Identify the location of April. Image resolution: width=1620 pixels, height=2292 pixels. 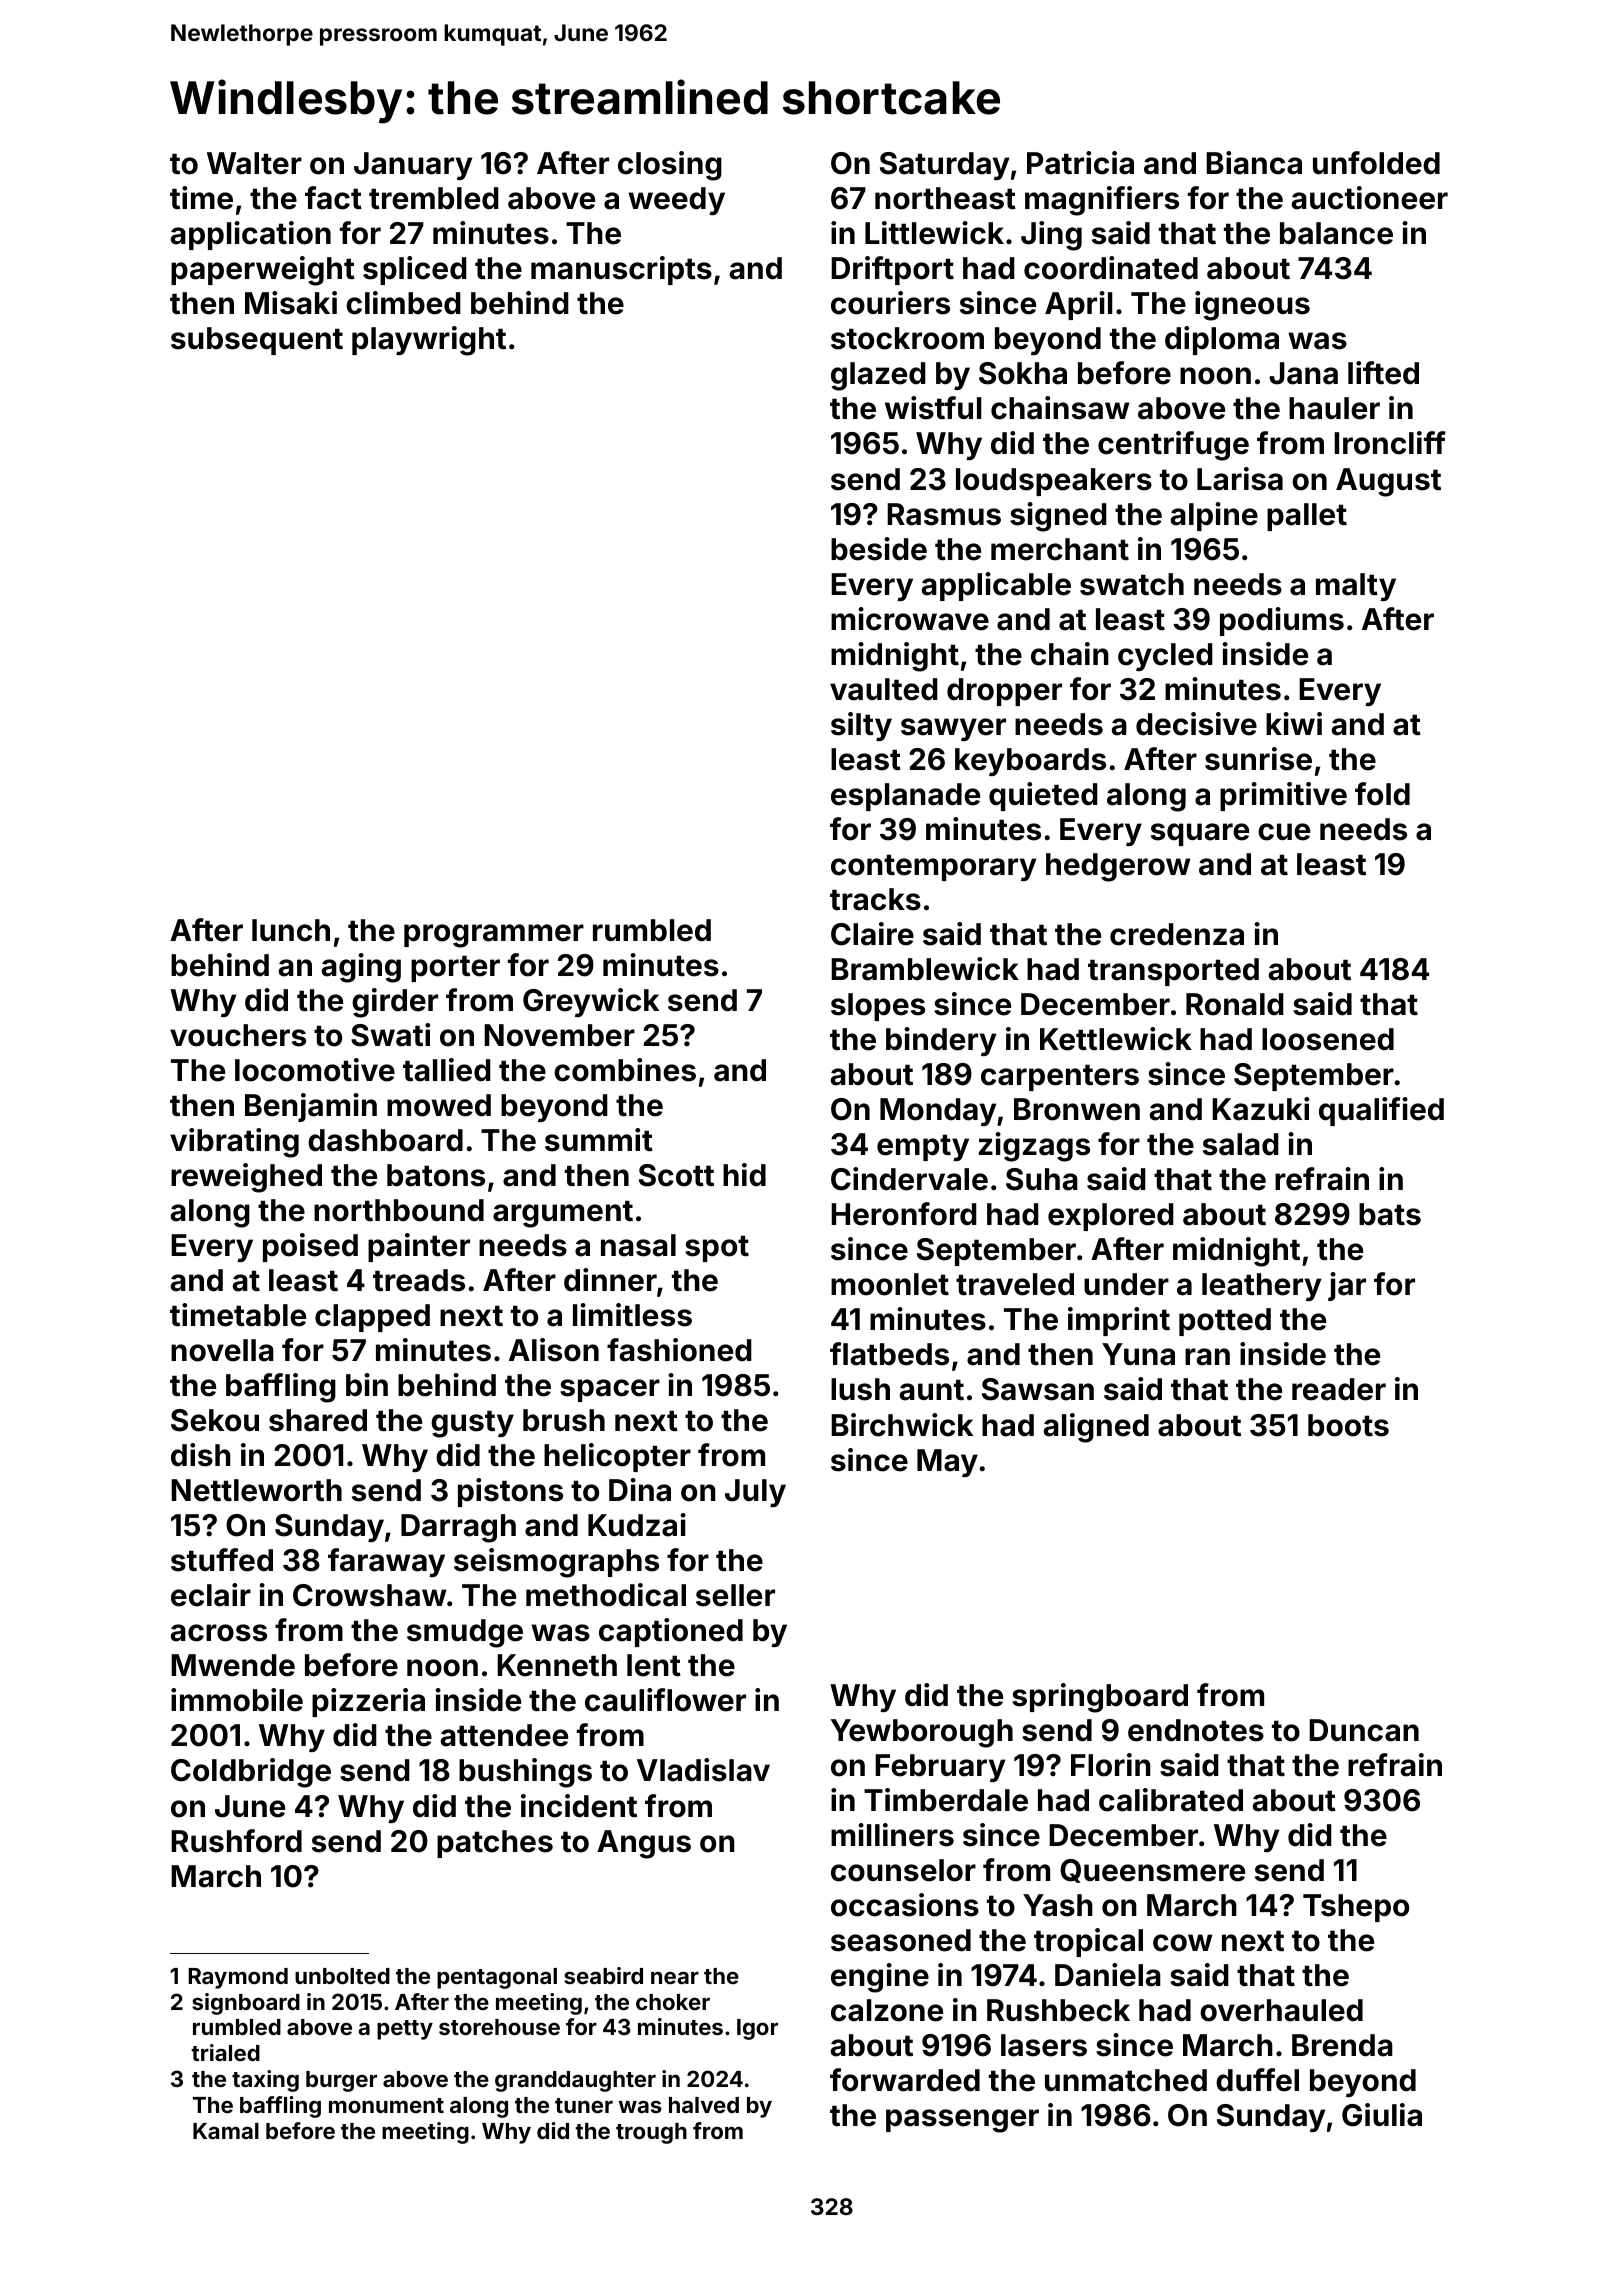
(1079, 305).
